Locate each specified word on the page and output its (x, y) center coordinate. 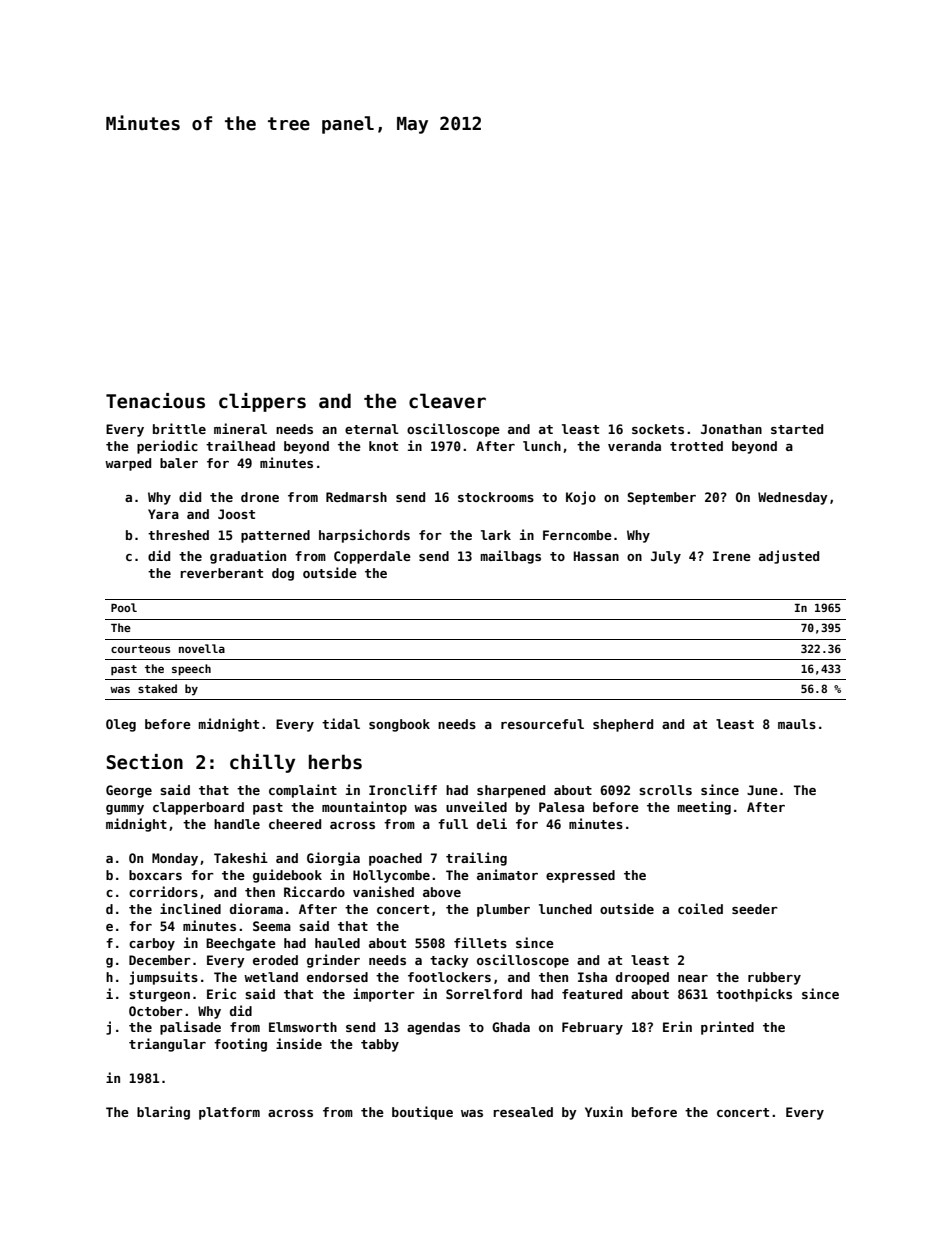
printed (727, 1028)
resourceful (542, 724)
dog (283, 574)
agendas (433, 1028)
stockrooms (496, 497)
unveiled (476, 806)
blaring (163, 1113)
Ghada (511, 1027)
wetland (271, 977)
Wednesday (793, 498)
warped (128, 464)
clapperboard (198, 808)
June (762, 790)
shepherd (623, 725)
